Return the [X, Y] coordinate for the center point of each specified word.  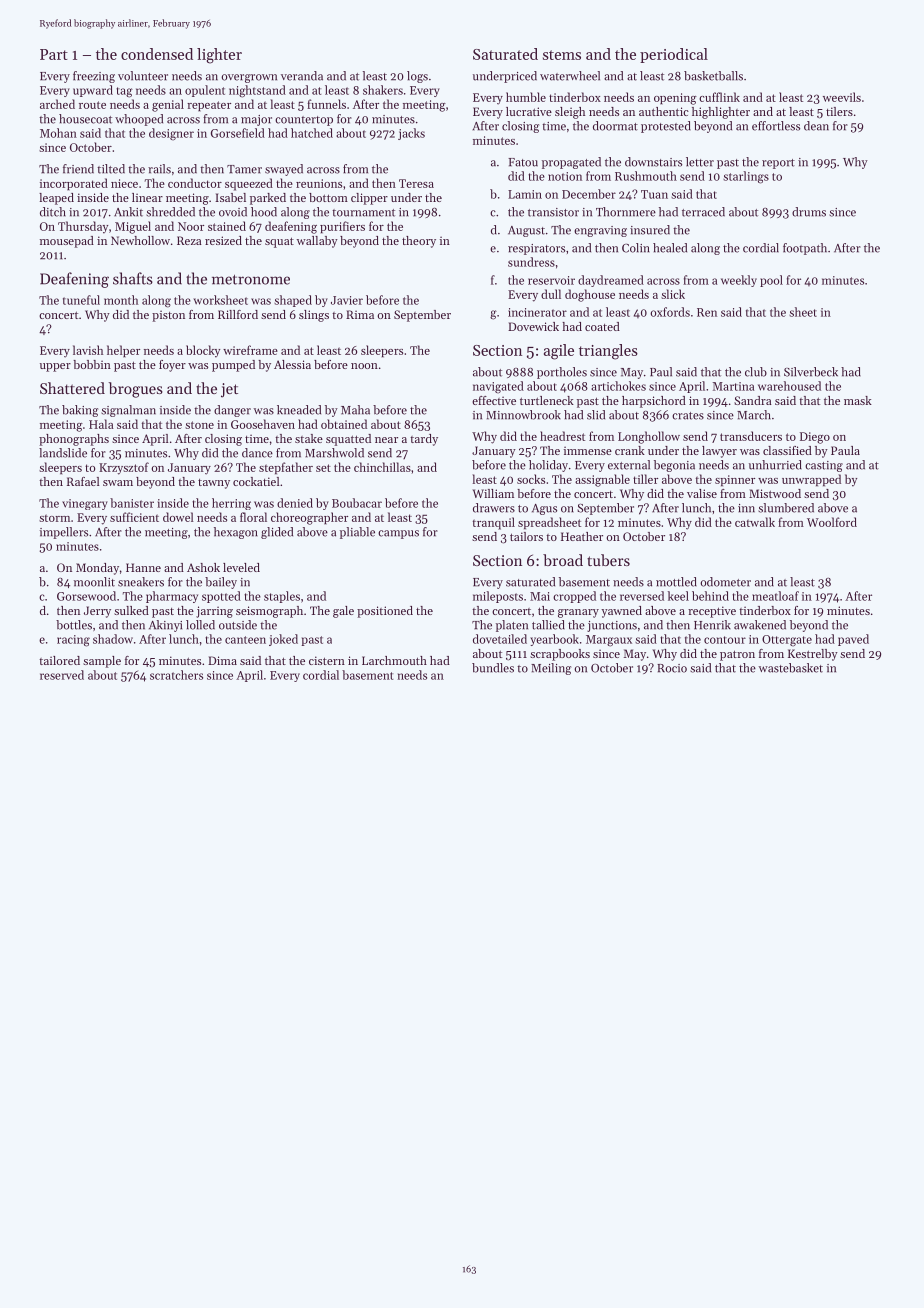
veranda [302, 76]
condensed [157, 54]
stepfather [286, 468]
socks [531, 479]
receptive [712, 612]
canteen [245, 640]
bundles [493, 668]
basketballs [713, 76]
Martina [733, 386]
